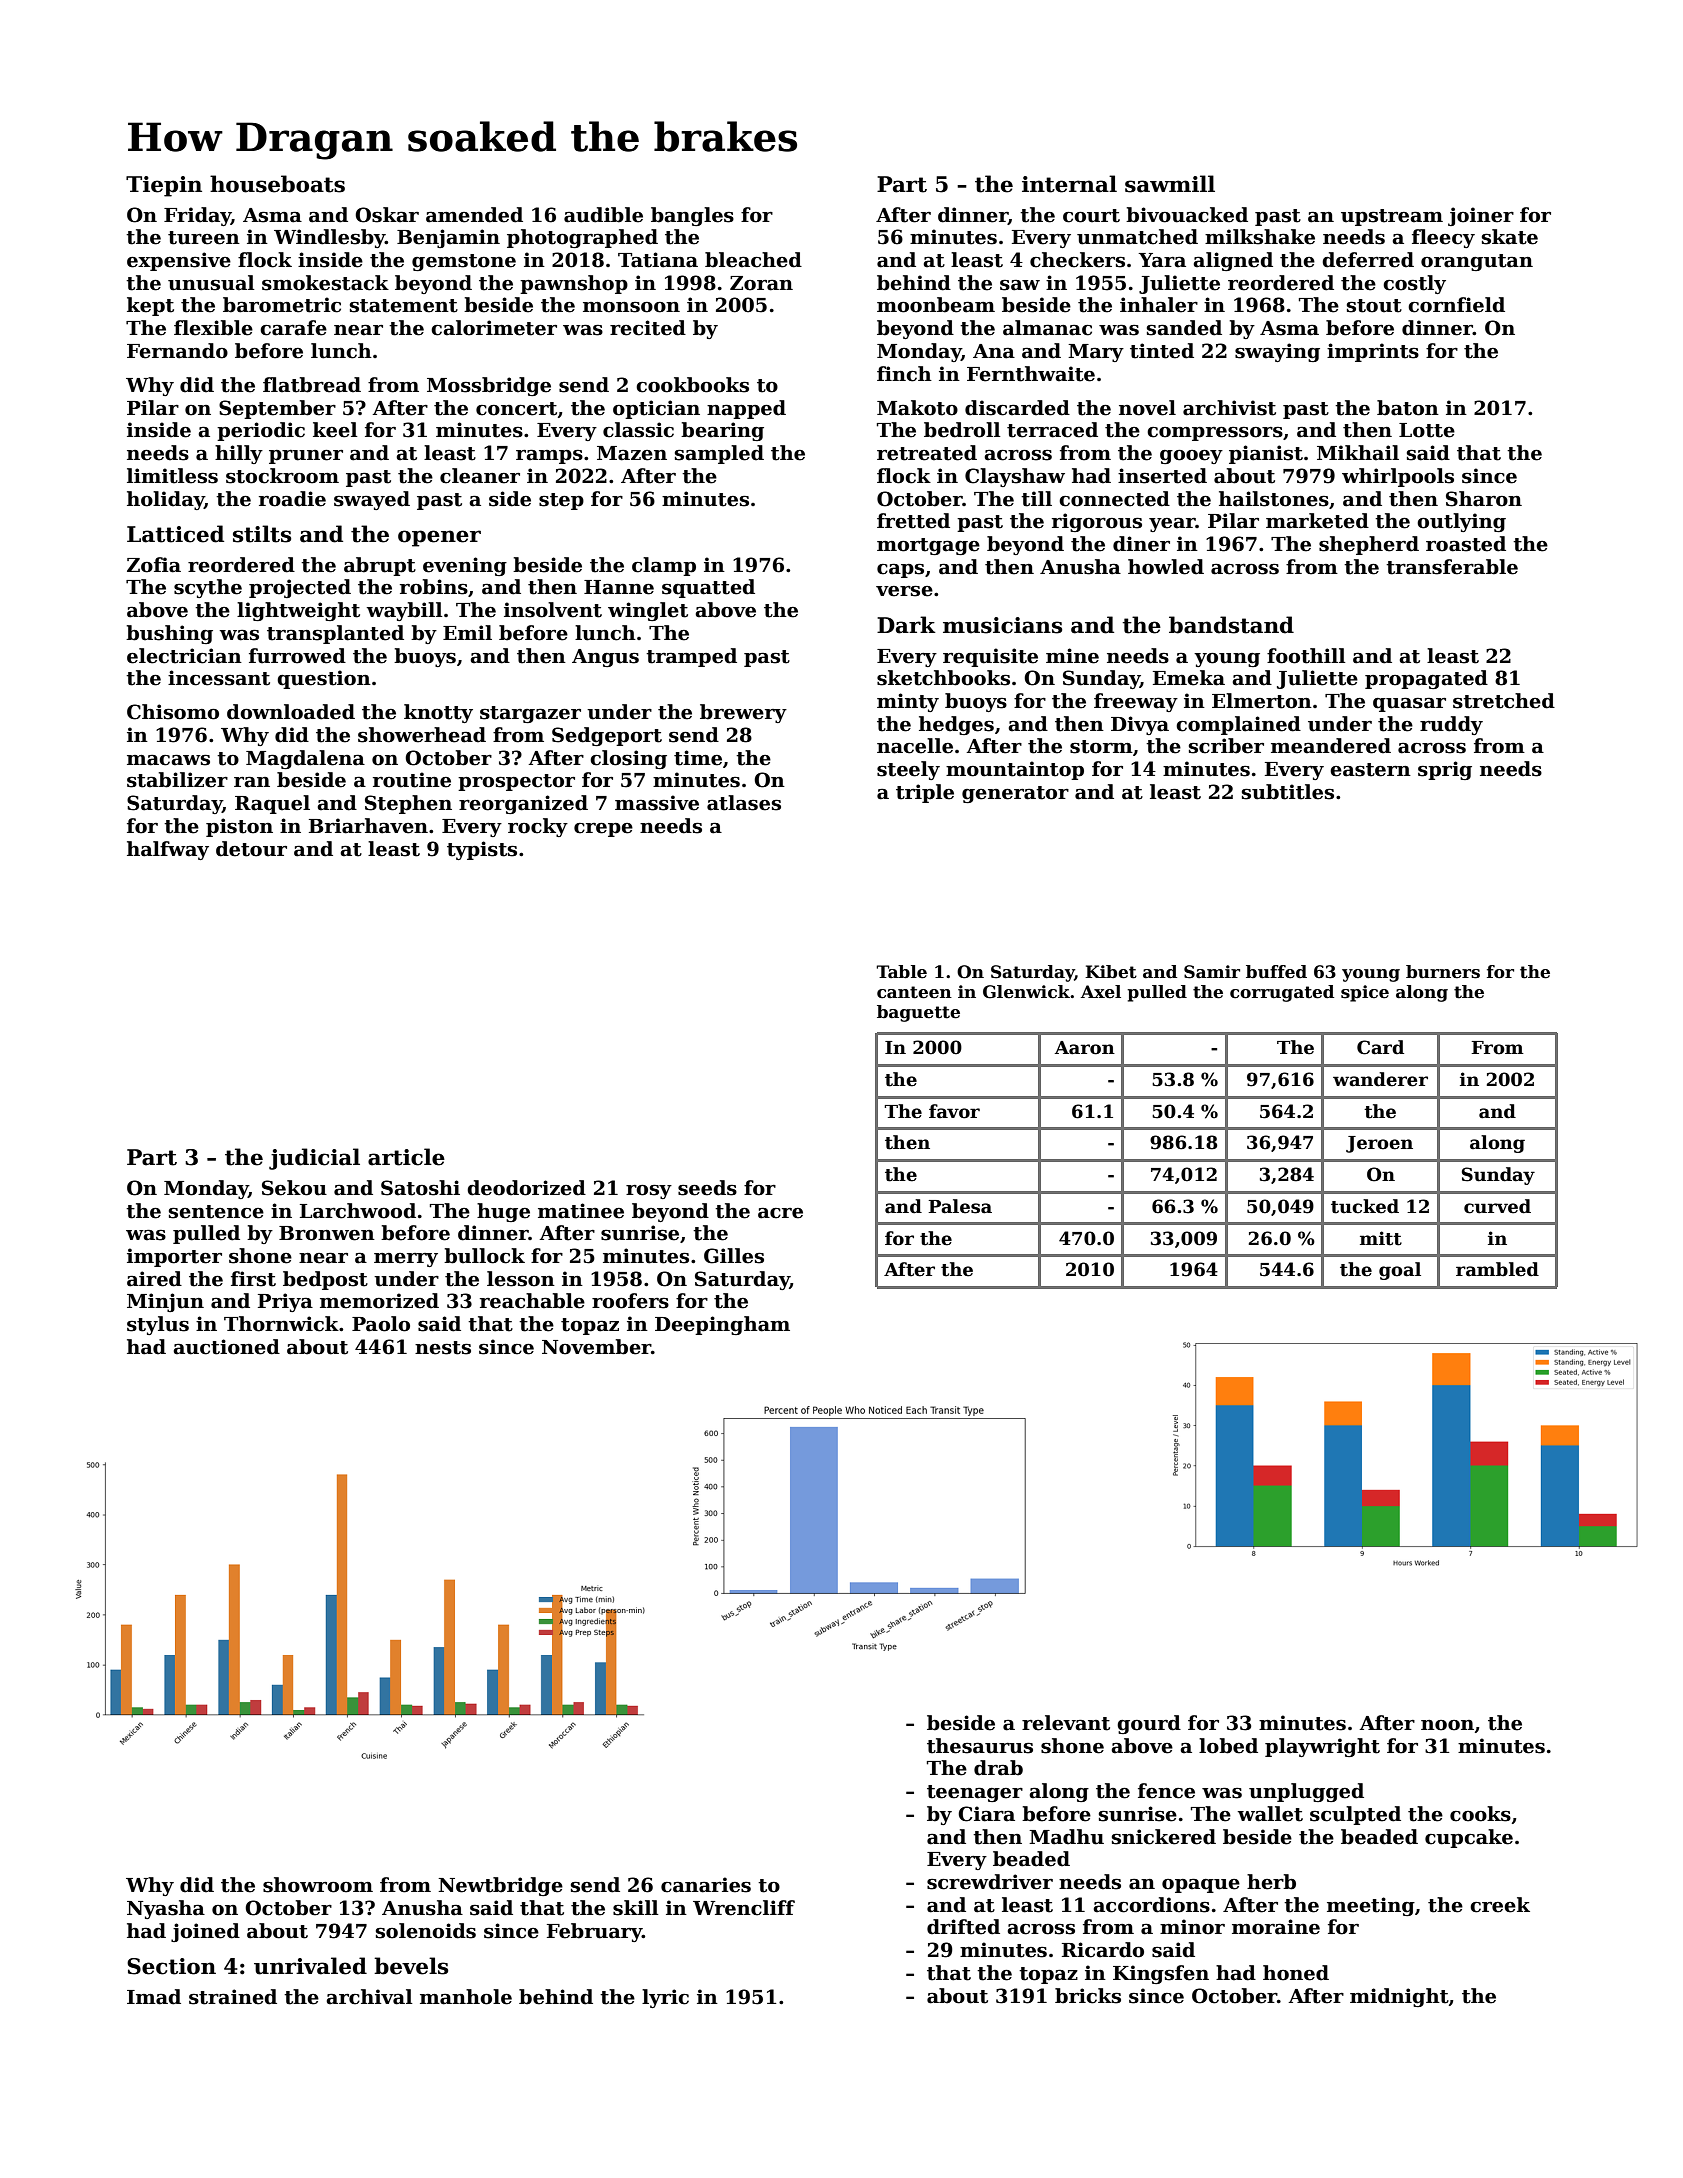  I want to click on canaries, so click(706, 1885).
